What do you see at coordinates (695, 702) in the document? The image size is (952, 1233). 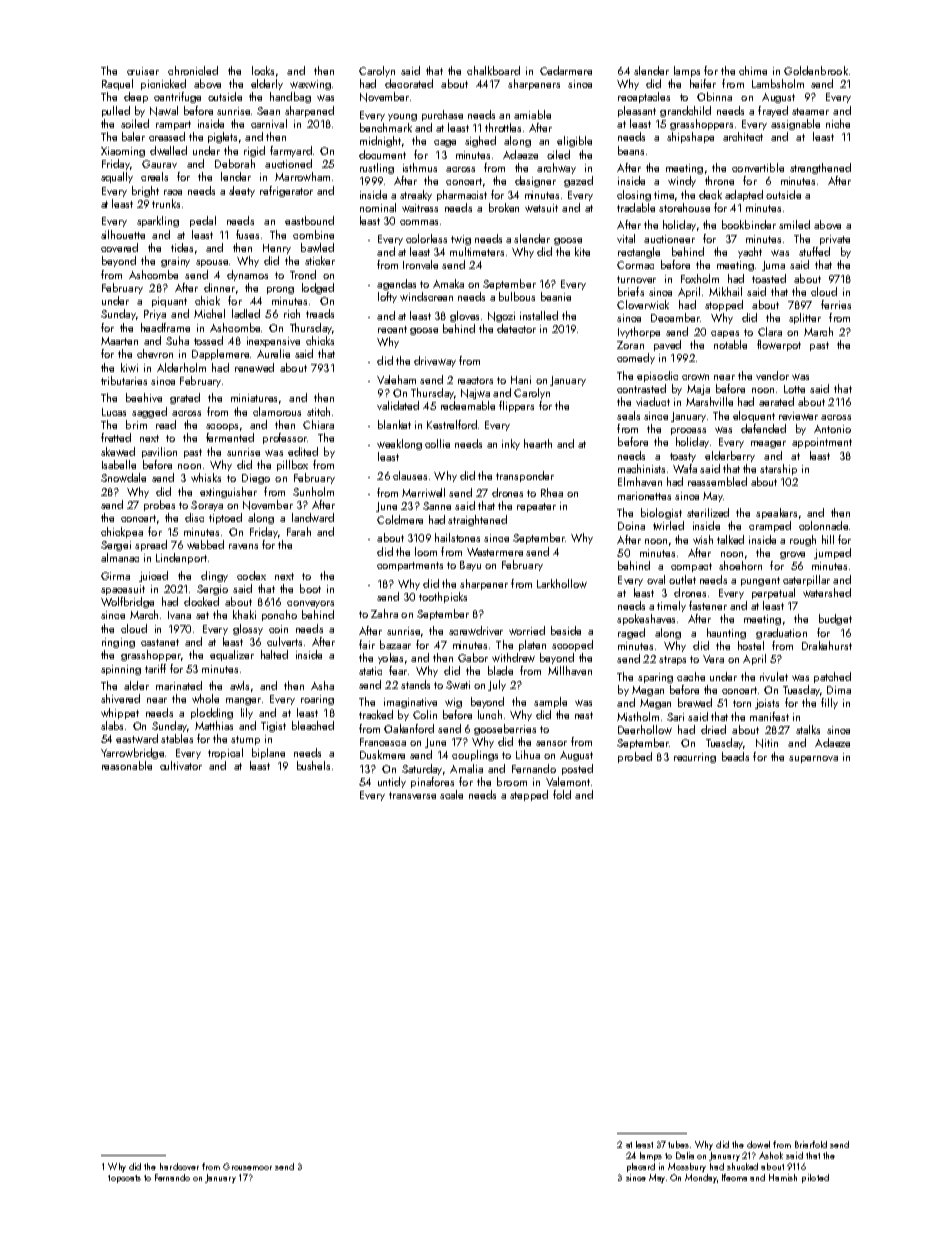 I see `brewed` at bounding box center [695, 702].
